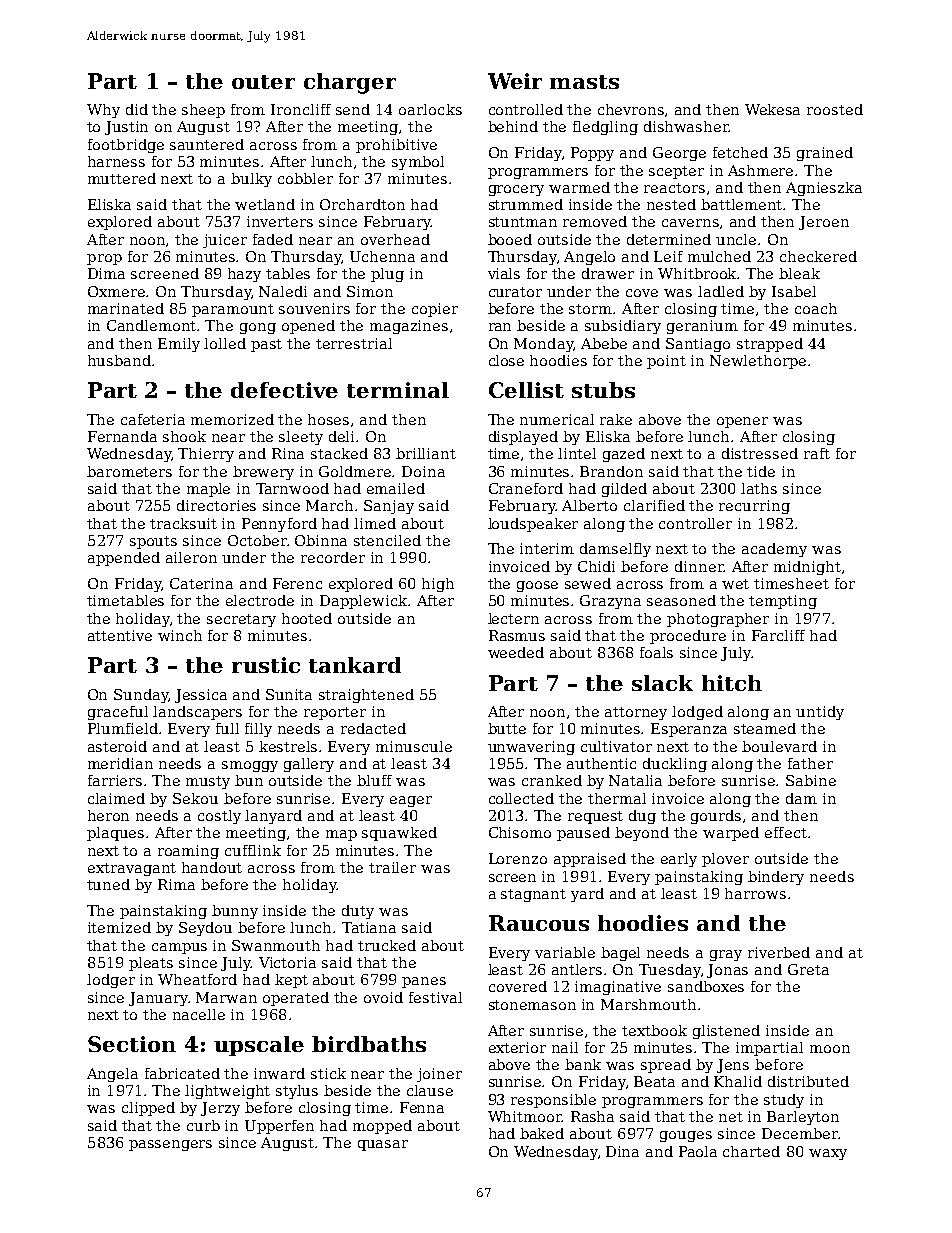 This screenshot has width=952, height=1233. I want to click on Sabine, so click(811, 780).
